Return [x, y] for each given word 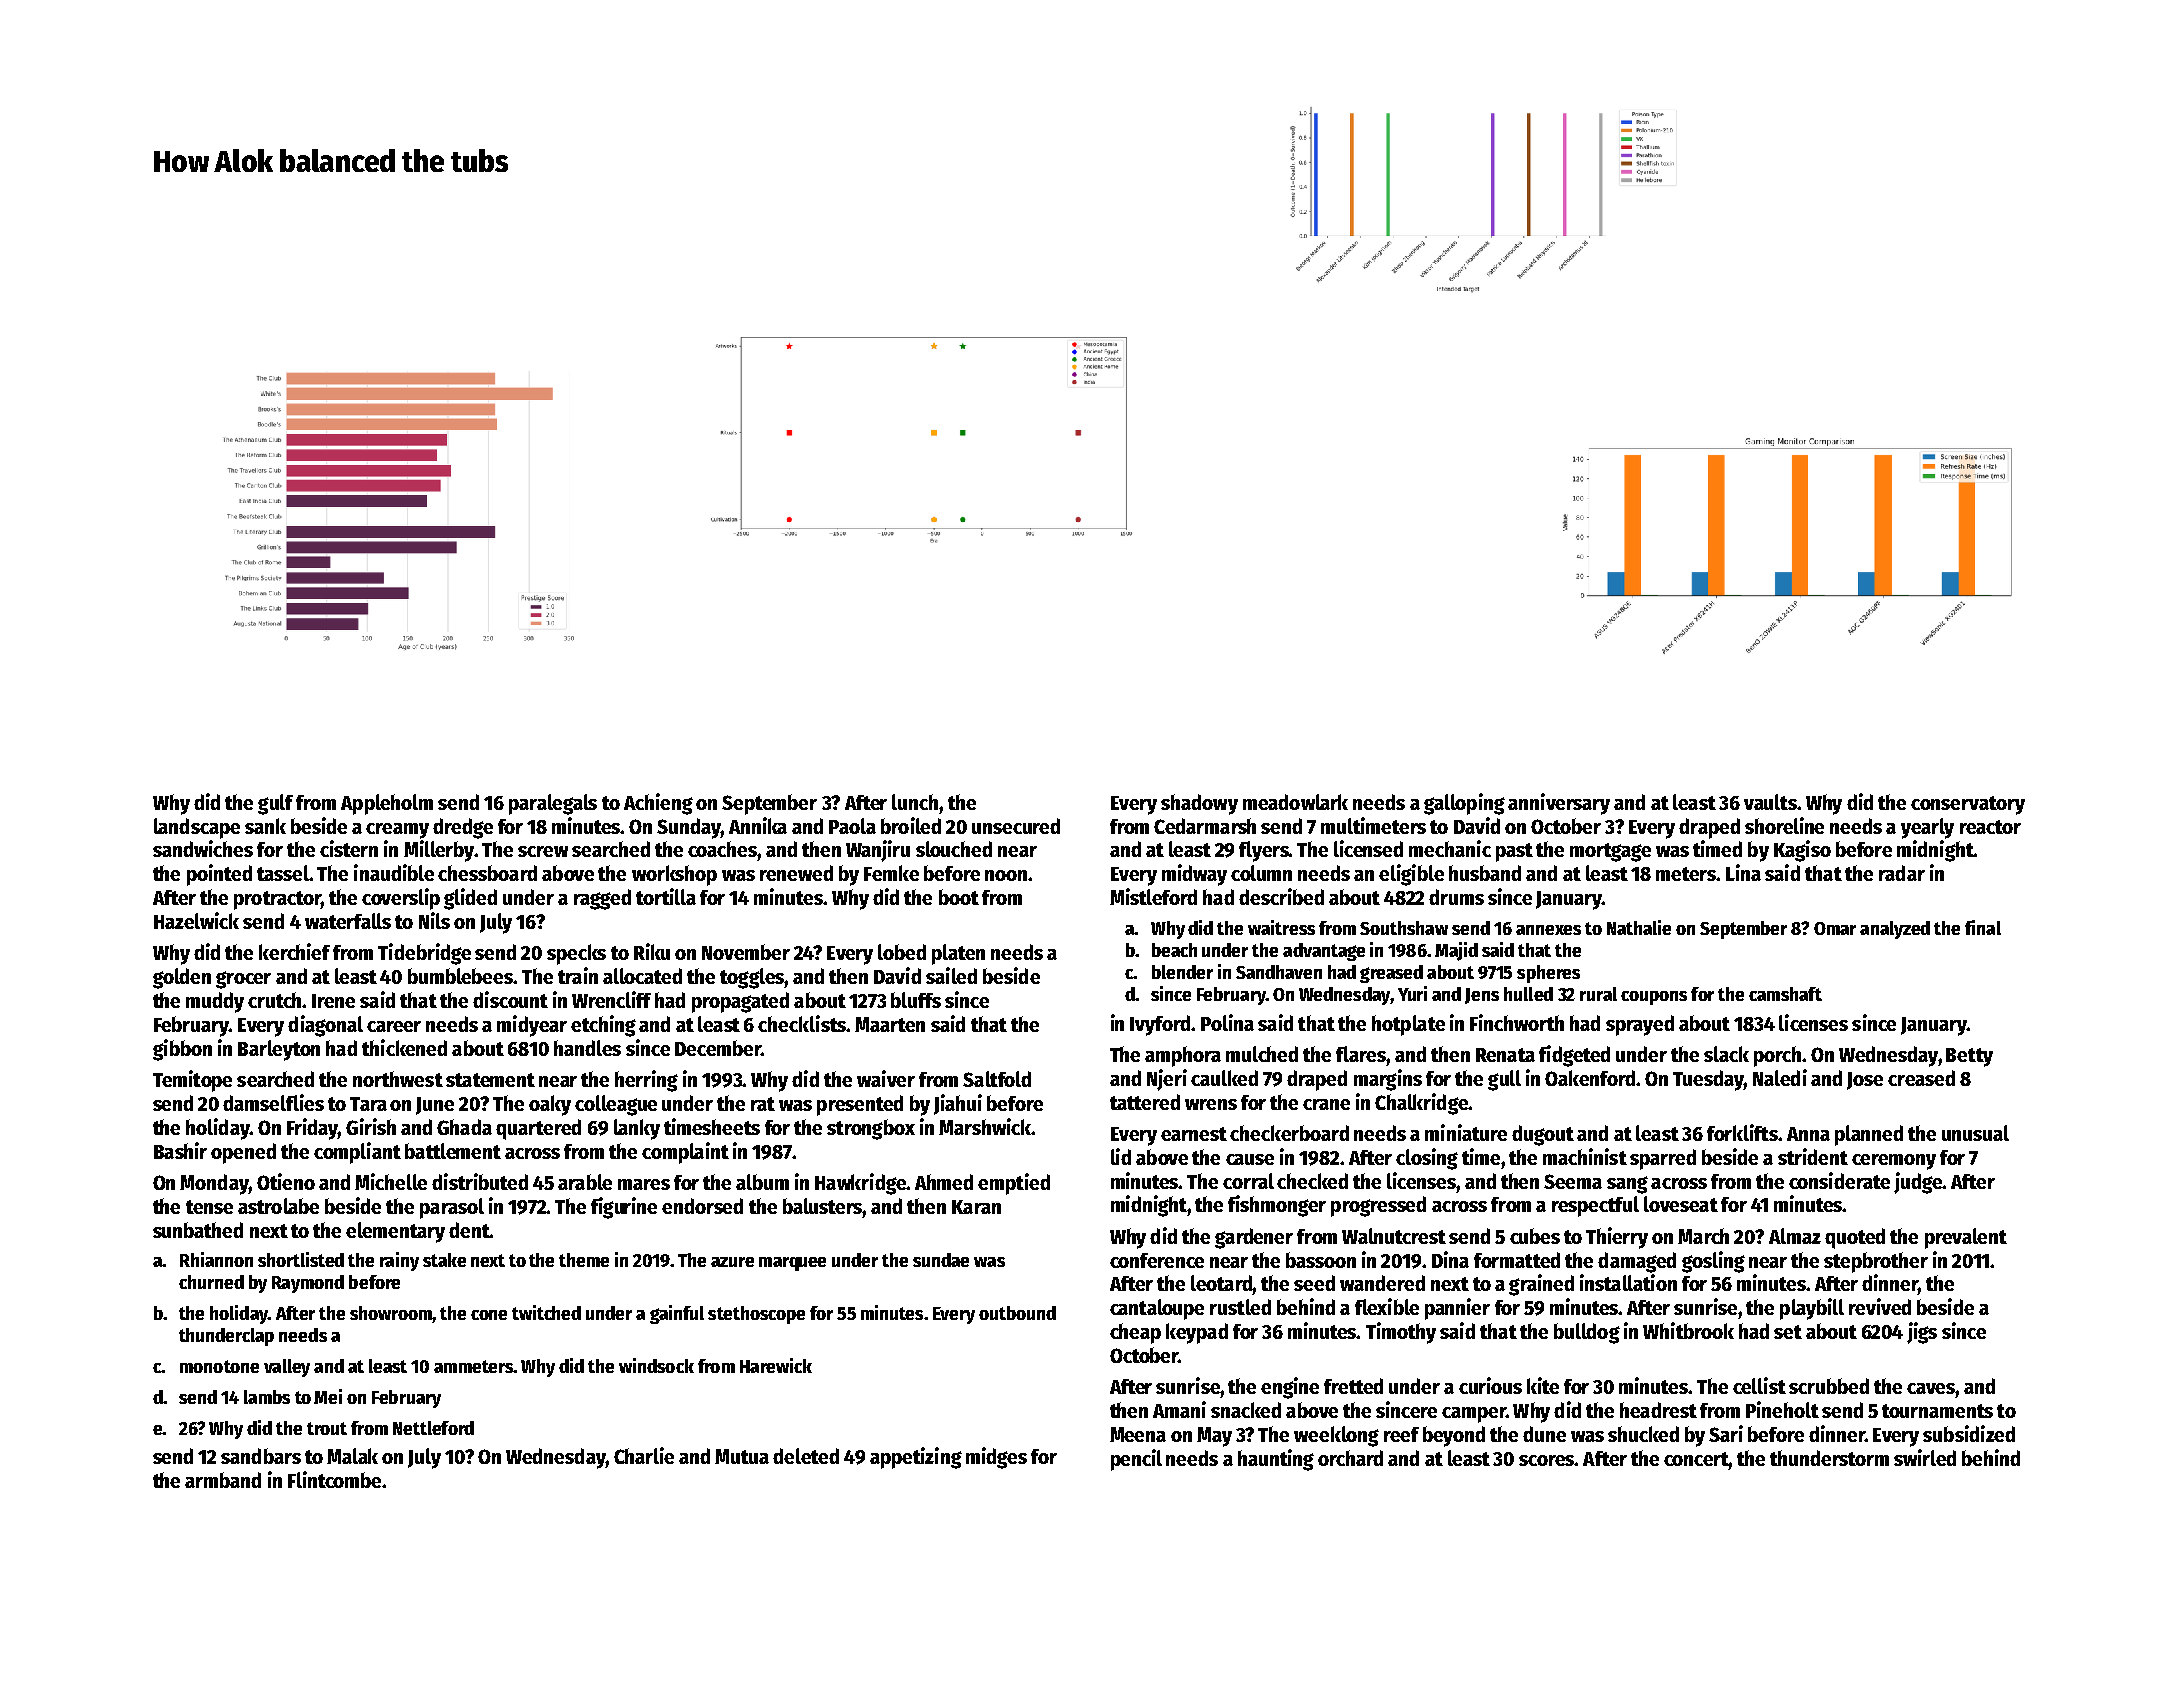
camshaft [1785, 994]
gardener [1254, 1238]
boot [959, 897]
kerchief [294, 951]
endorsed [702, 1206]
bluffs [916, 1000]
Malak [352, 1456]
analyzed [1895, 930]
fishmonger [1277, 1206]
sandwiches [203, 848]
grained [1541, 1285]
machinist [1585, 1156]
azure [732, 1262]
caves [1931, 1388]
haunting [1276, 1460]
